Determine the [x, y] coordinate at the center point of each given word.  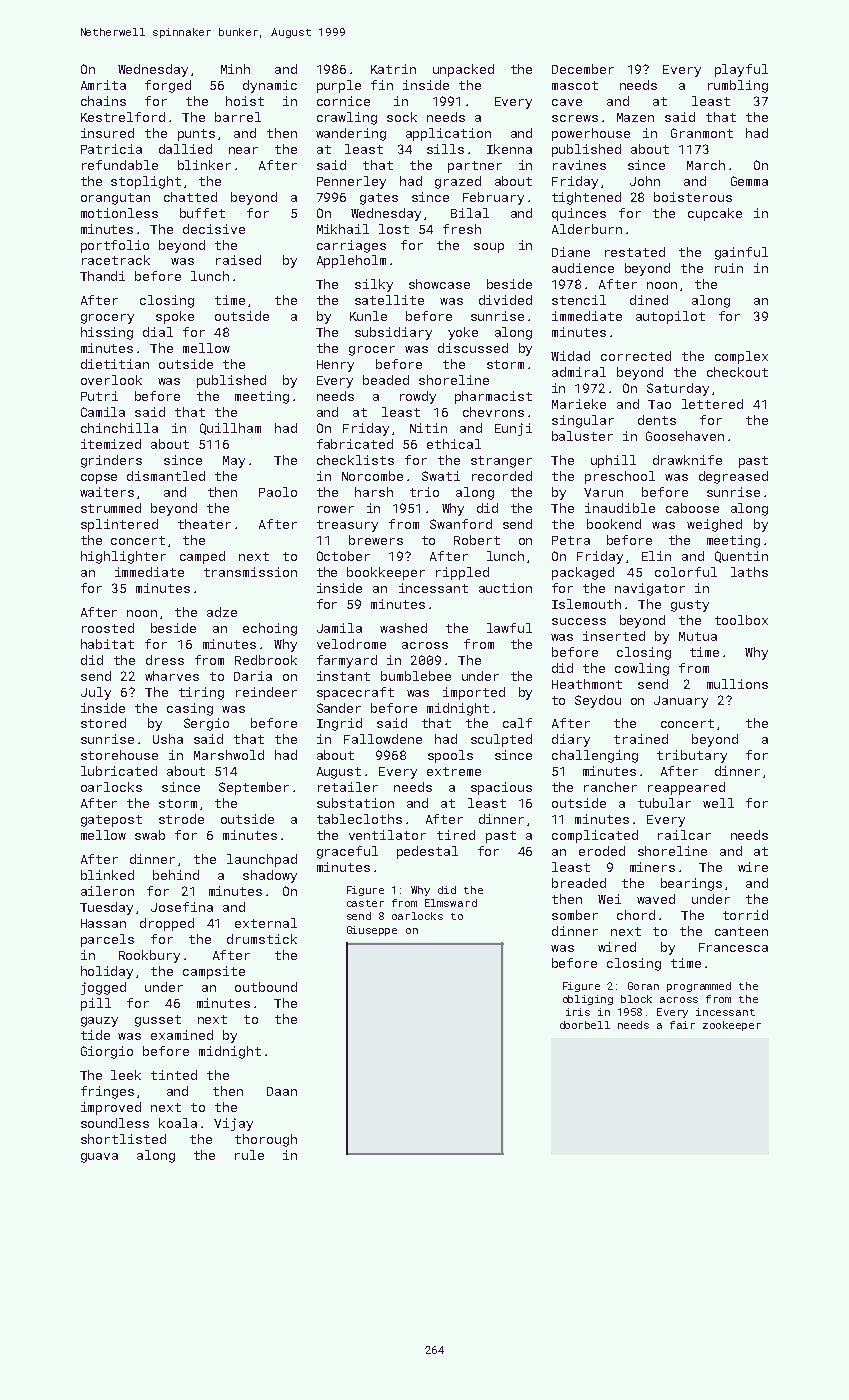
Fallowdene [383, 739]
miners [652, 867]
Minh [235, 69]
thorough [266, 1140]
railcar [684, 835]
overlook [111, 380]
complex [741, 357]
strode [181, 819]
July [96, 693]
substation [355, 803]
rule [249, 1155]
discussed [473, 348]
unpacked [463, 70]
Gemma [749, 181]
